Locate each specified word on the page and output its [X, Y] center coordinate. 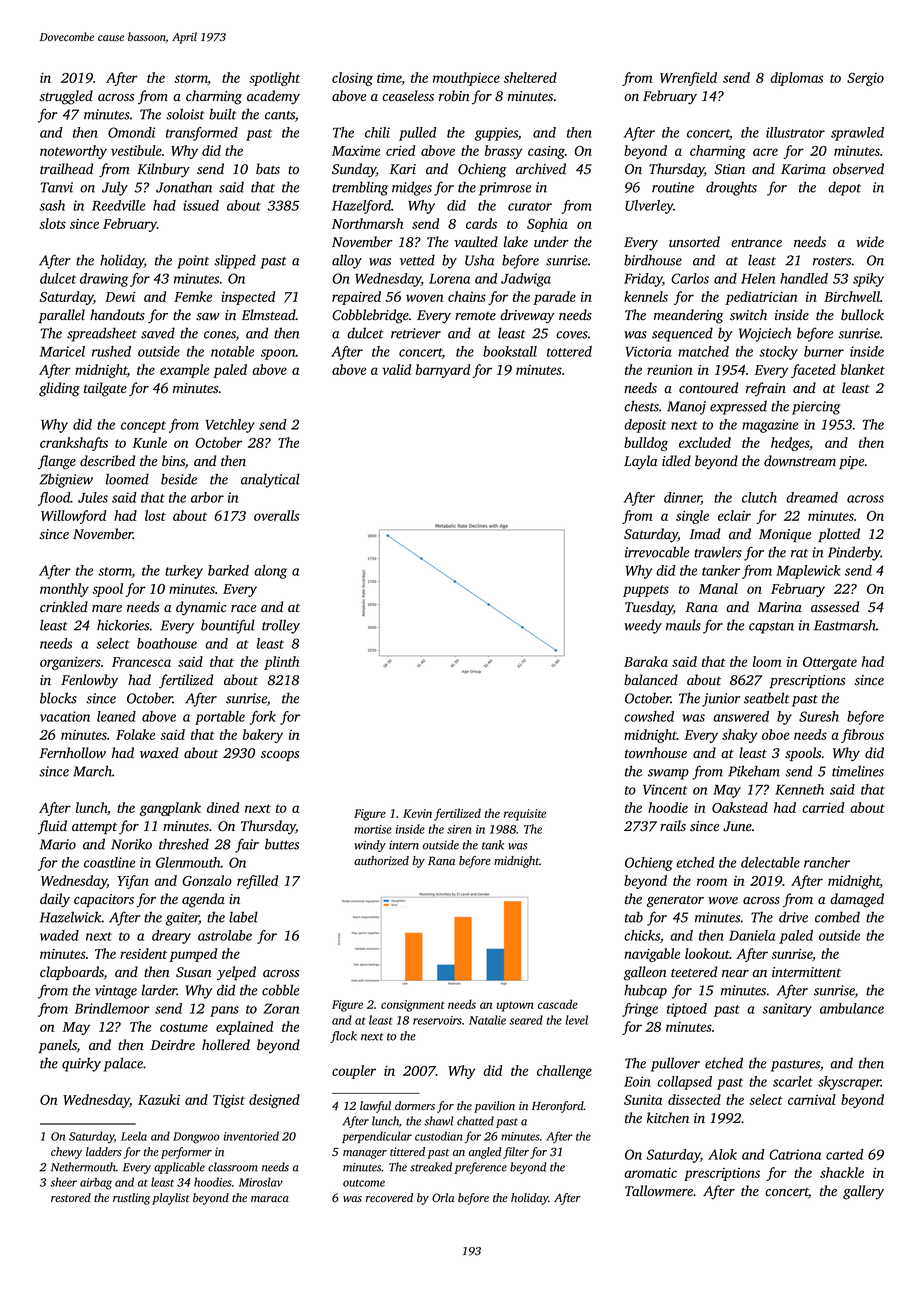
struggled [66, 97]
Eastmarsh [845, 625]
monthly [64, 590]
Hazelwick [71, 917]
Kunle [149, 442]
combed [837, 917]
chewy [66, 1153]
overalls [276, 515]
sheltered [530, 77]
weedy [643, 626]
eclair [734, 515]
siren [459, 829]
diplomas [796, 79]
